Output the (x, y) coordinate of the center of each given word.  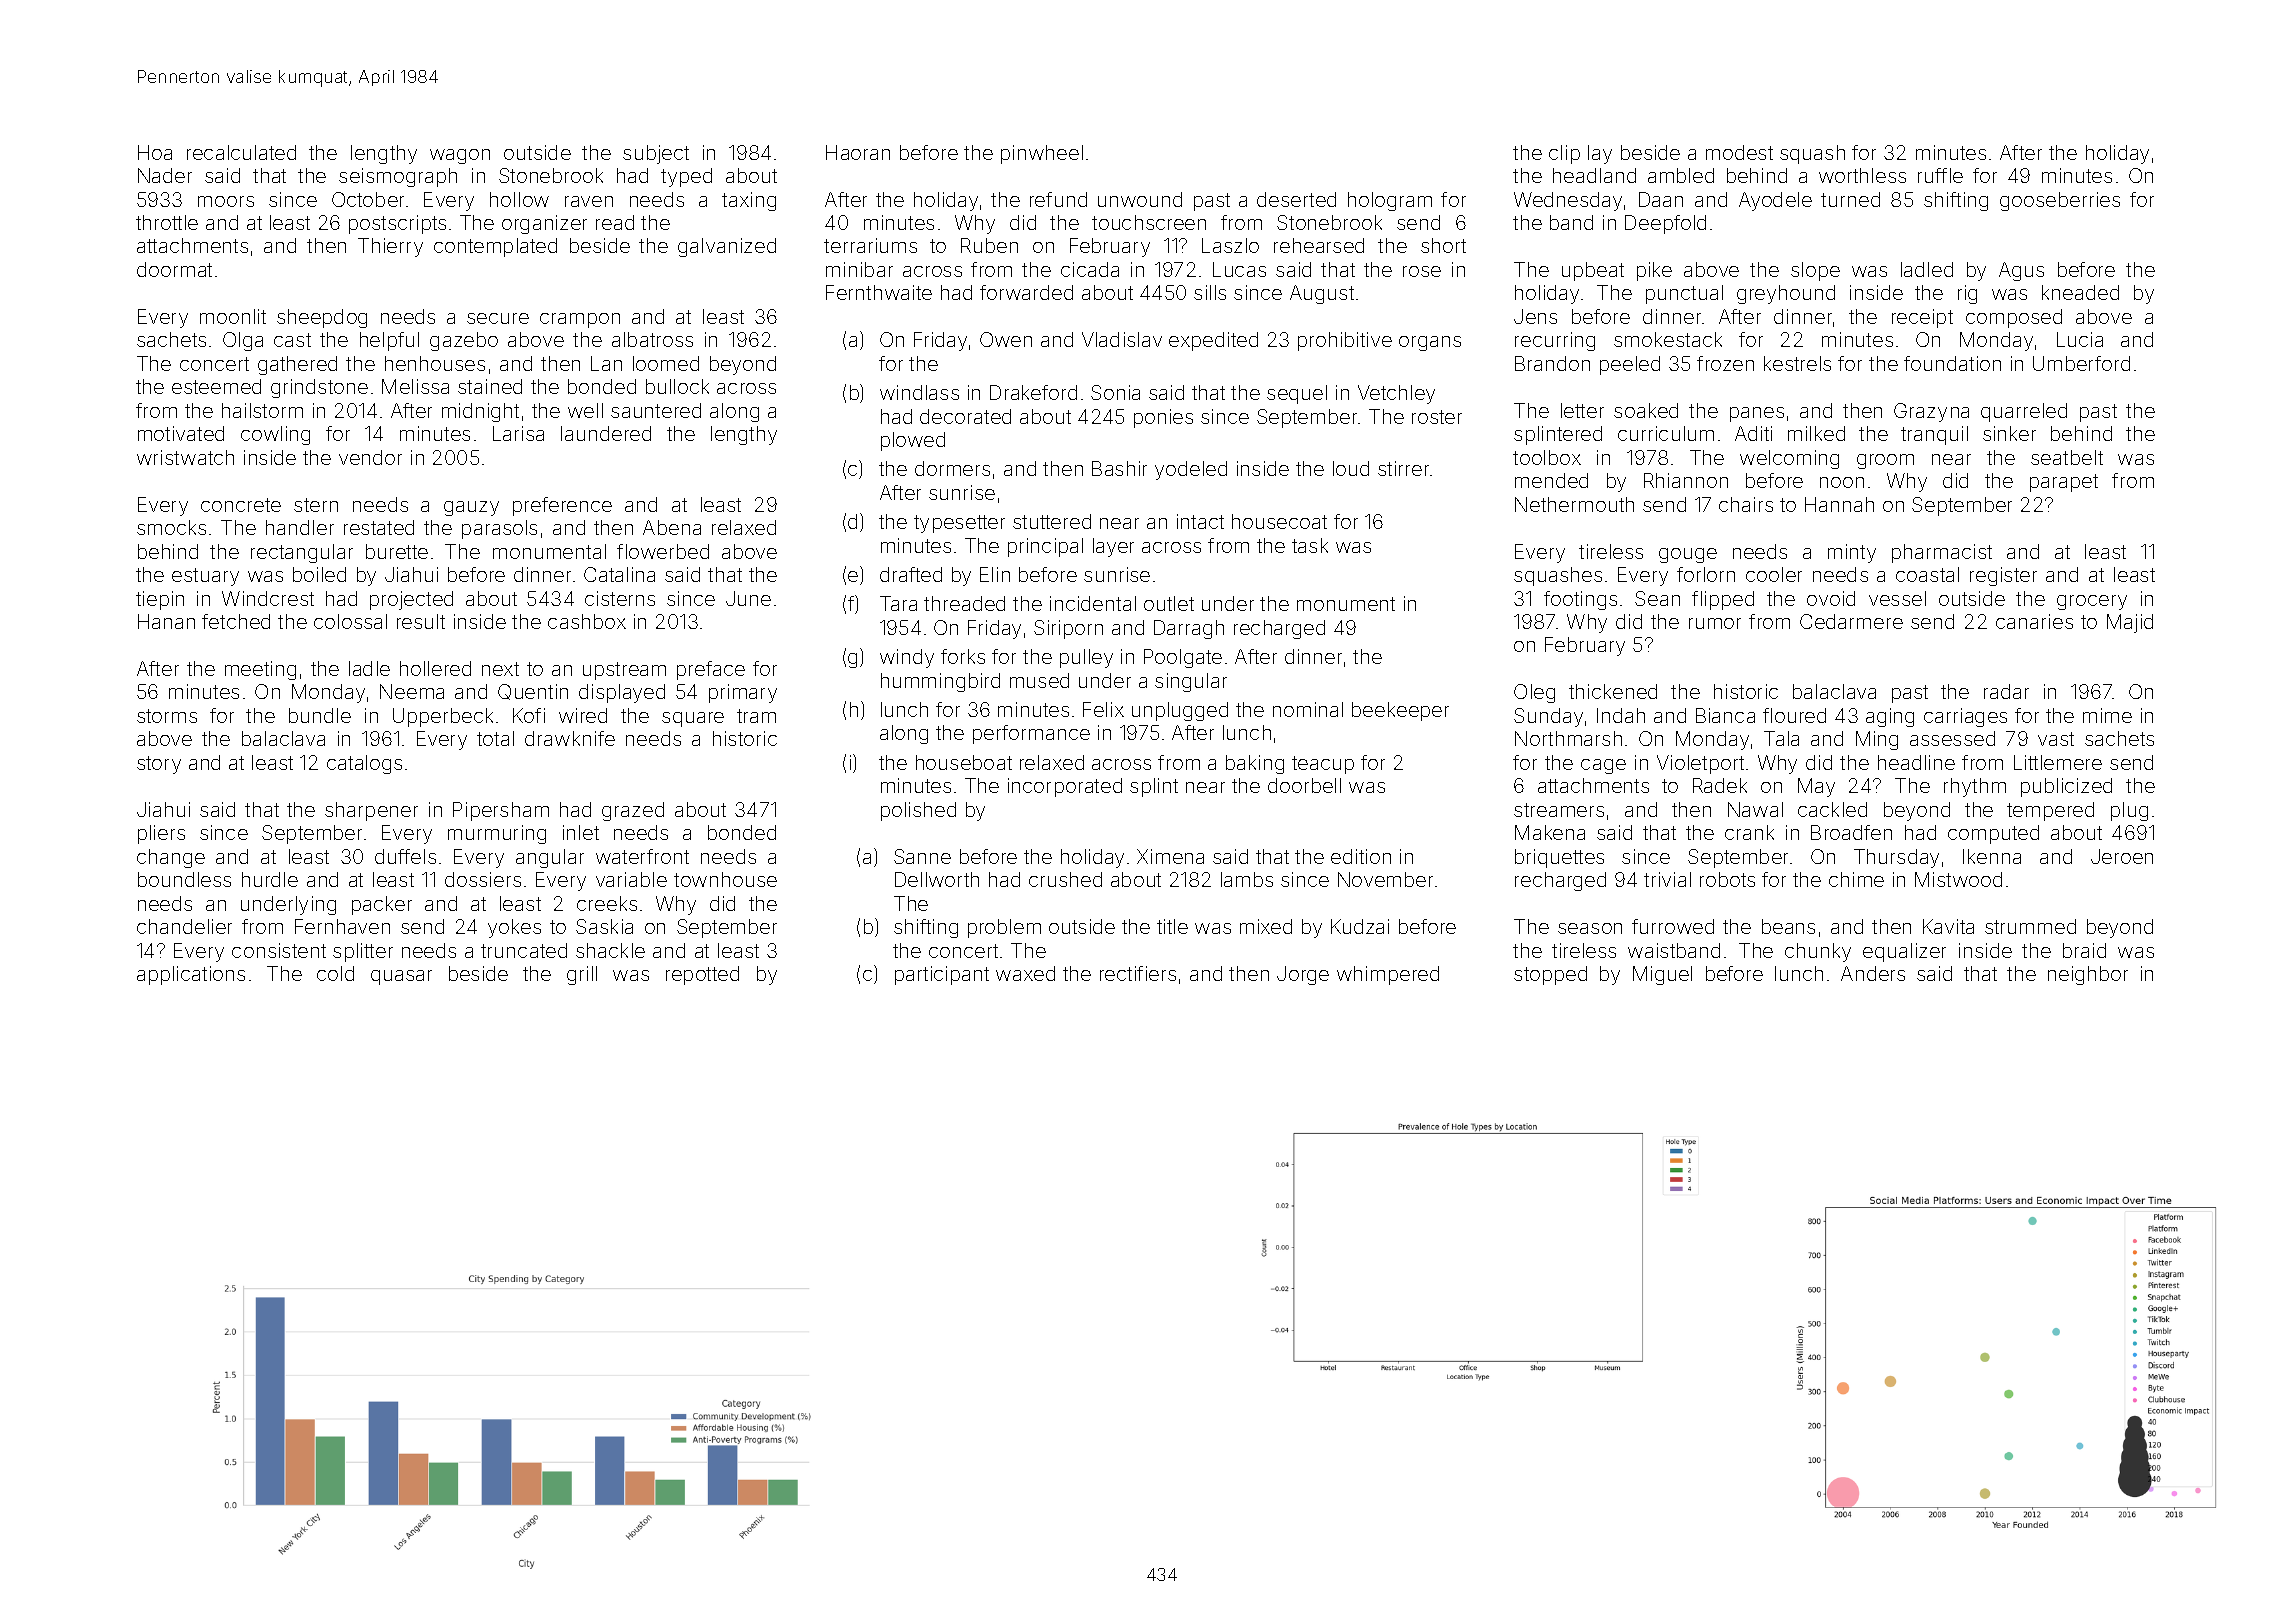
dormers (952, 468)
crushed (1065, 879)
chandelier (184, 926)
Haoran (858, 152)
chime (1856, 879)
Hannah (1839, 504)
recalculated (241, 152)
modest (1739, 152)
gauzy (471, 508)
